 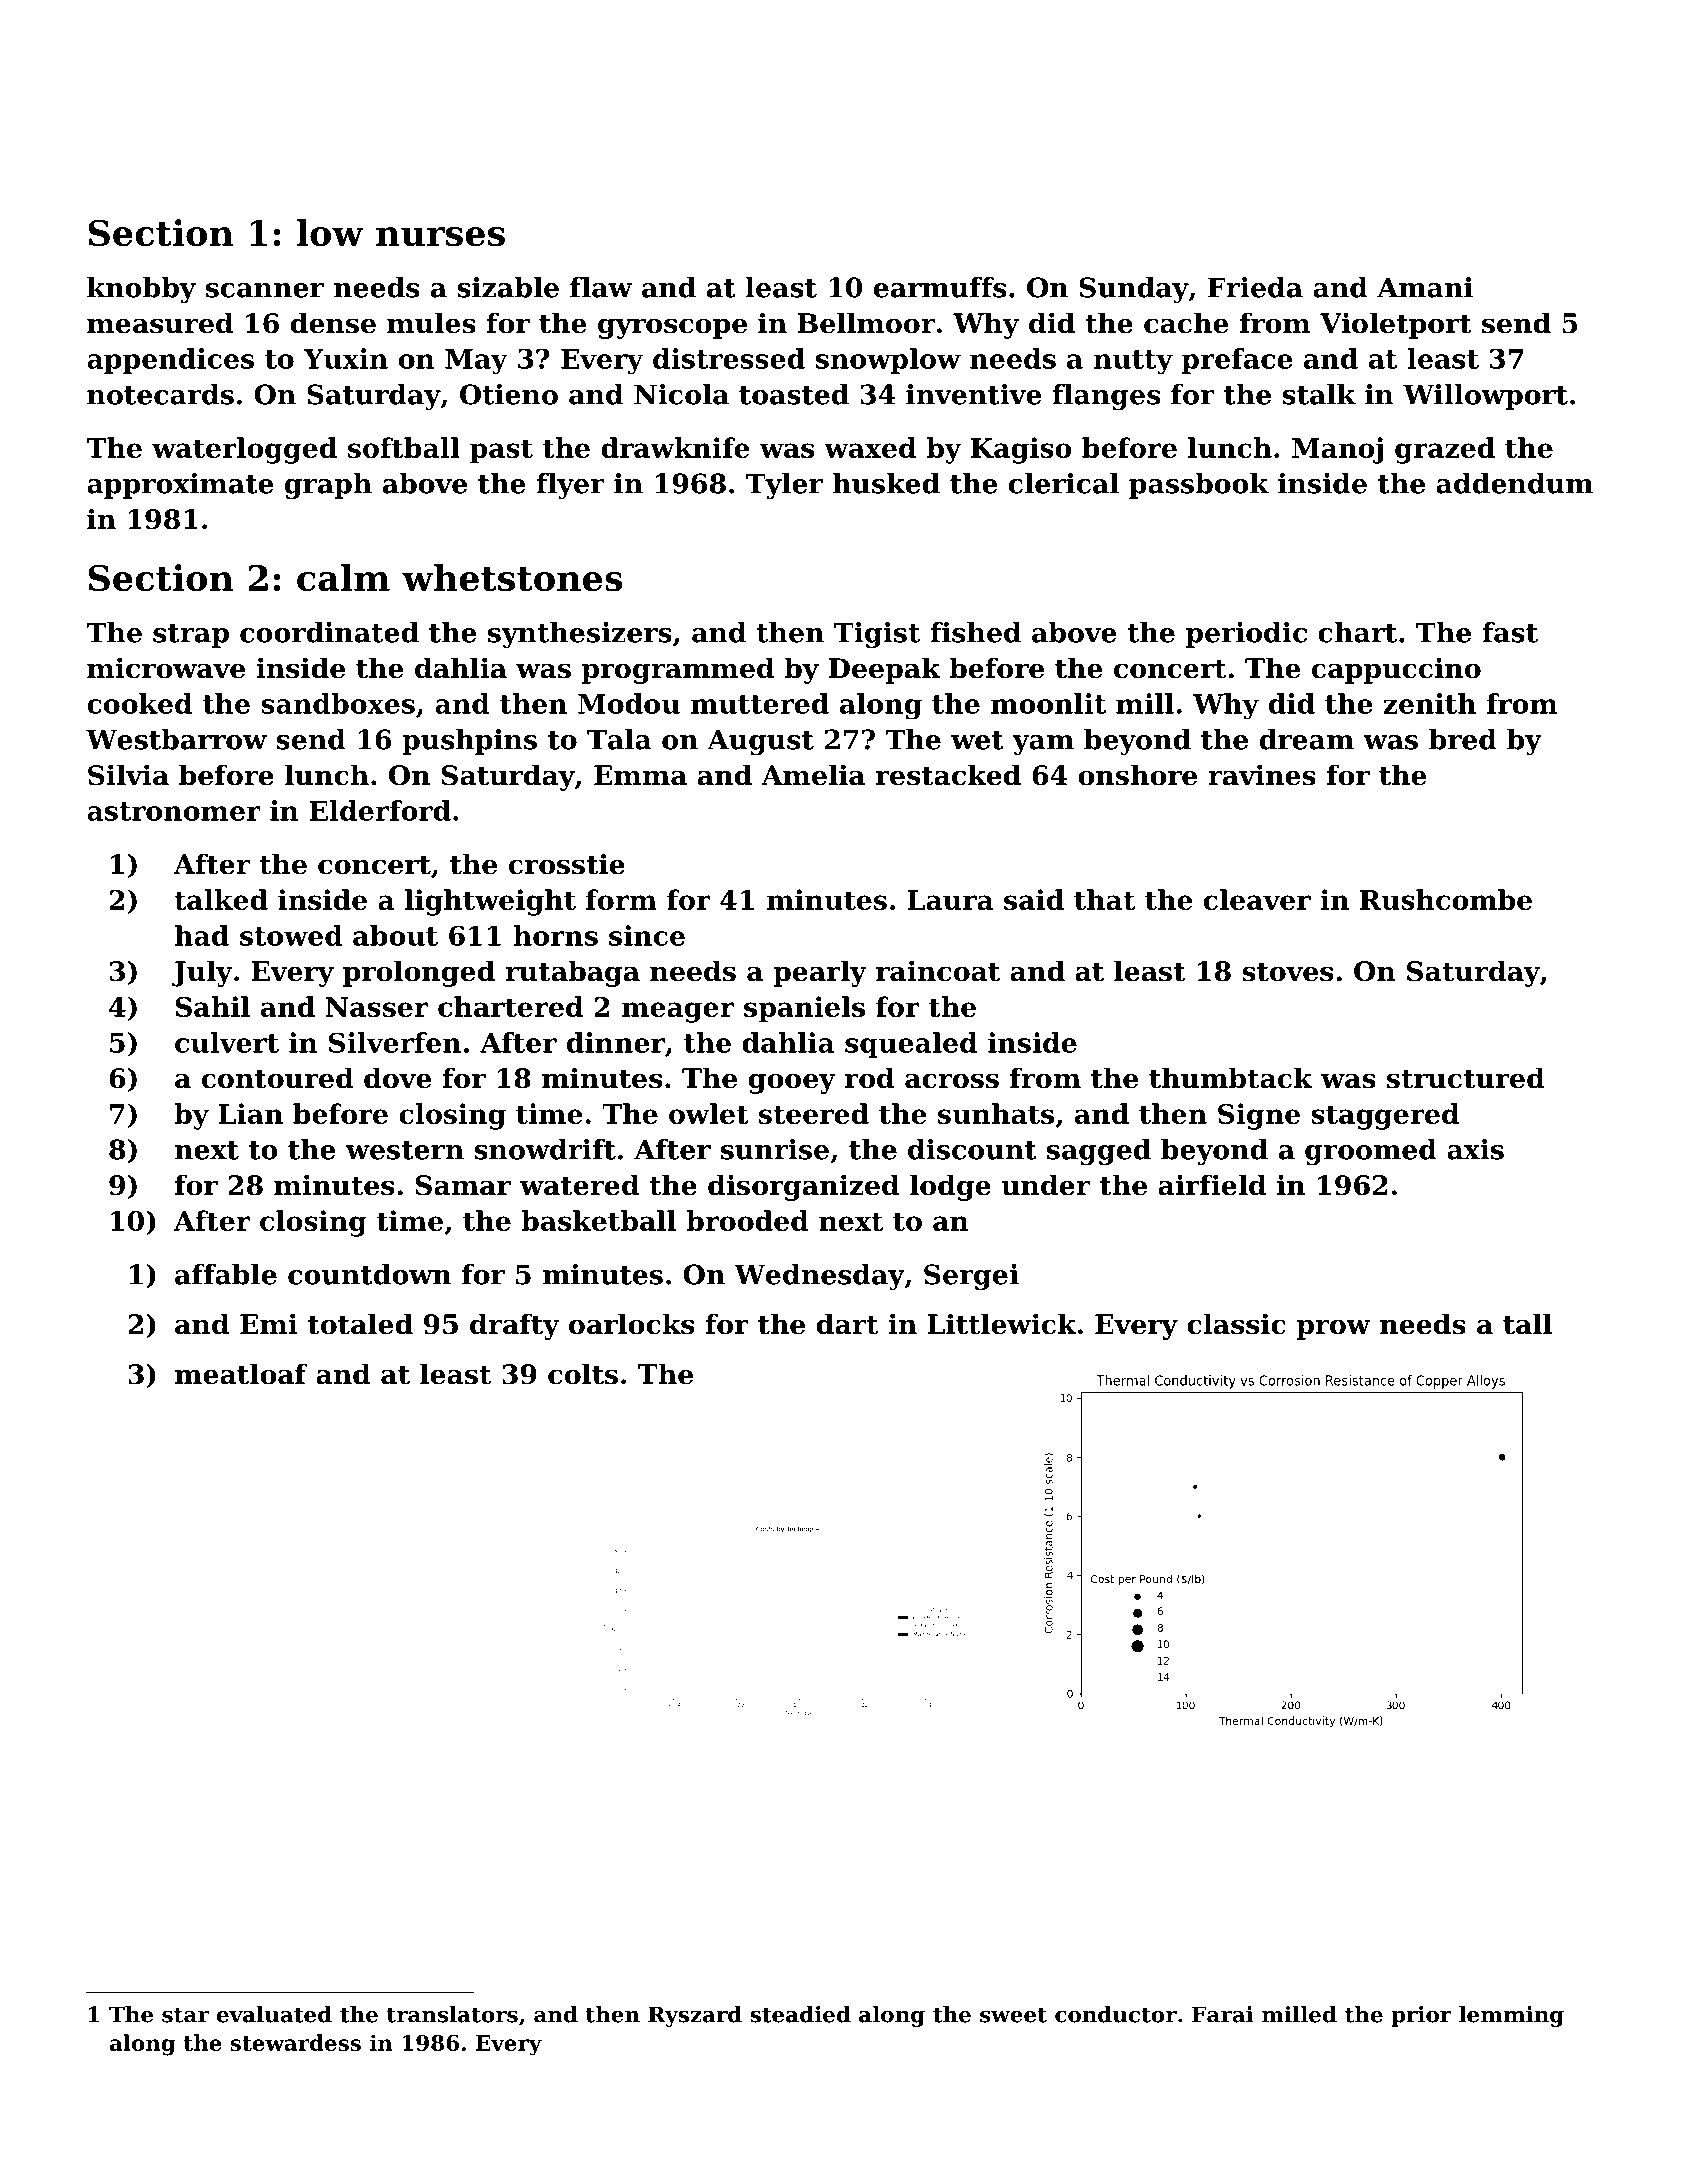 What do you see at coordinates (501, 451) in the screenshot?
I see `past` at bounding box center [501, 451].
